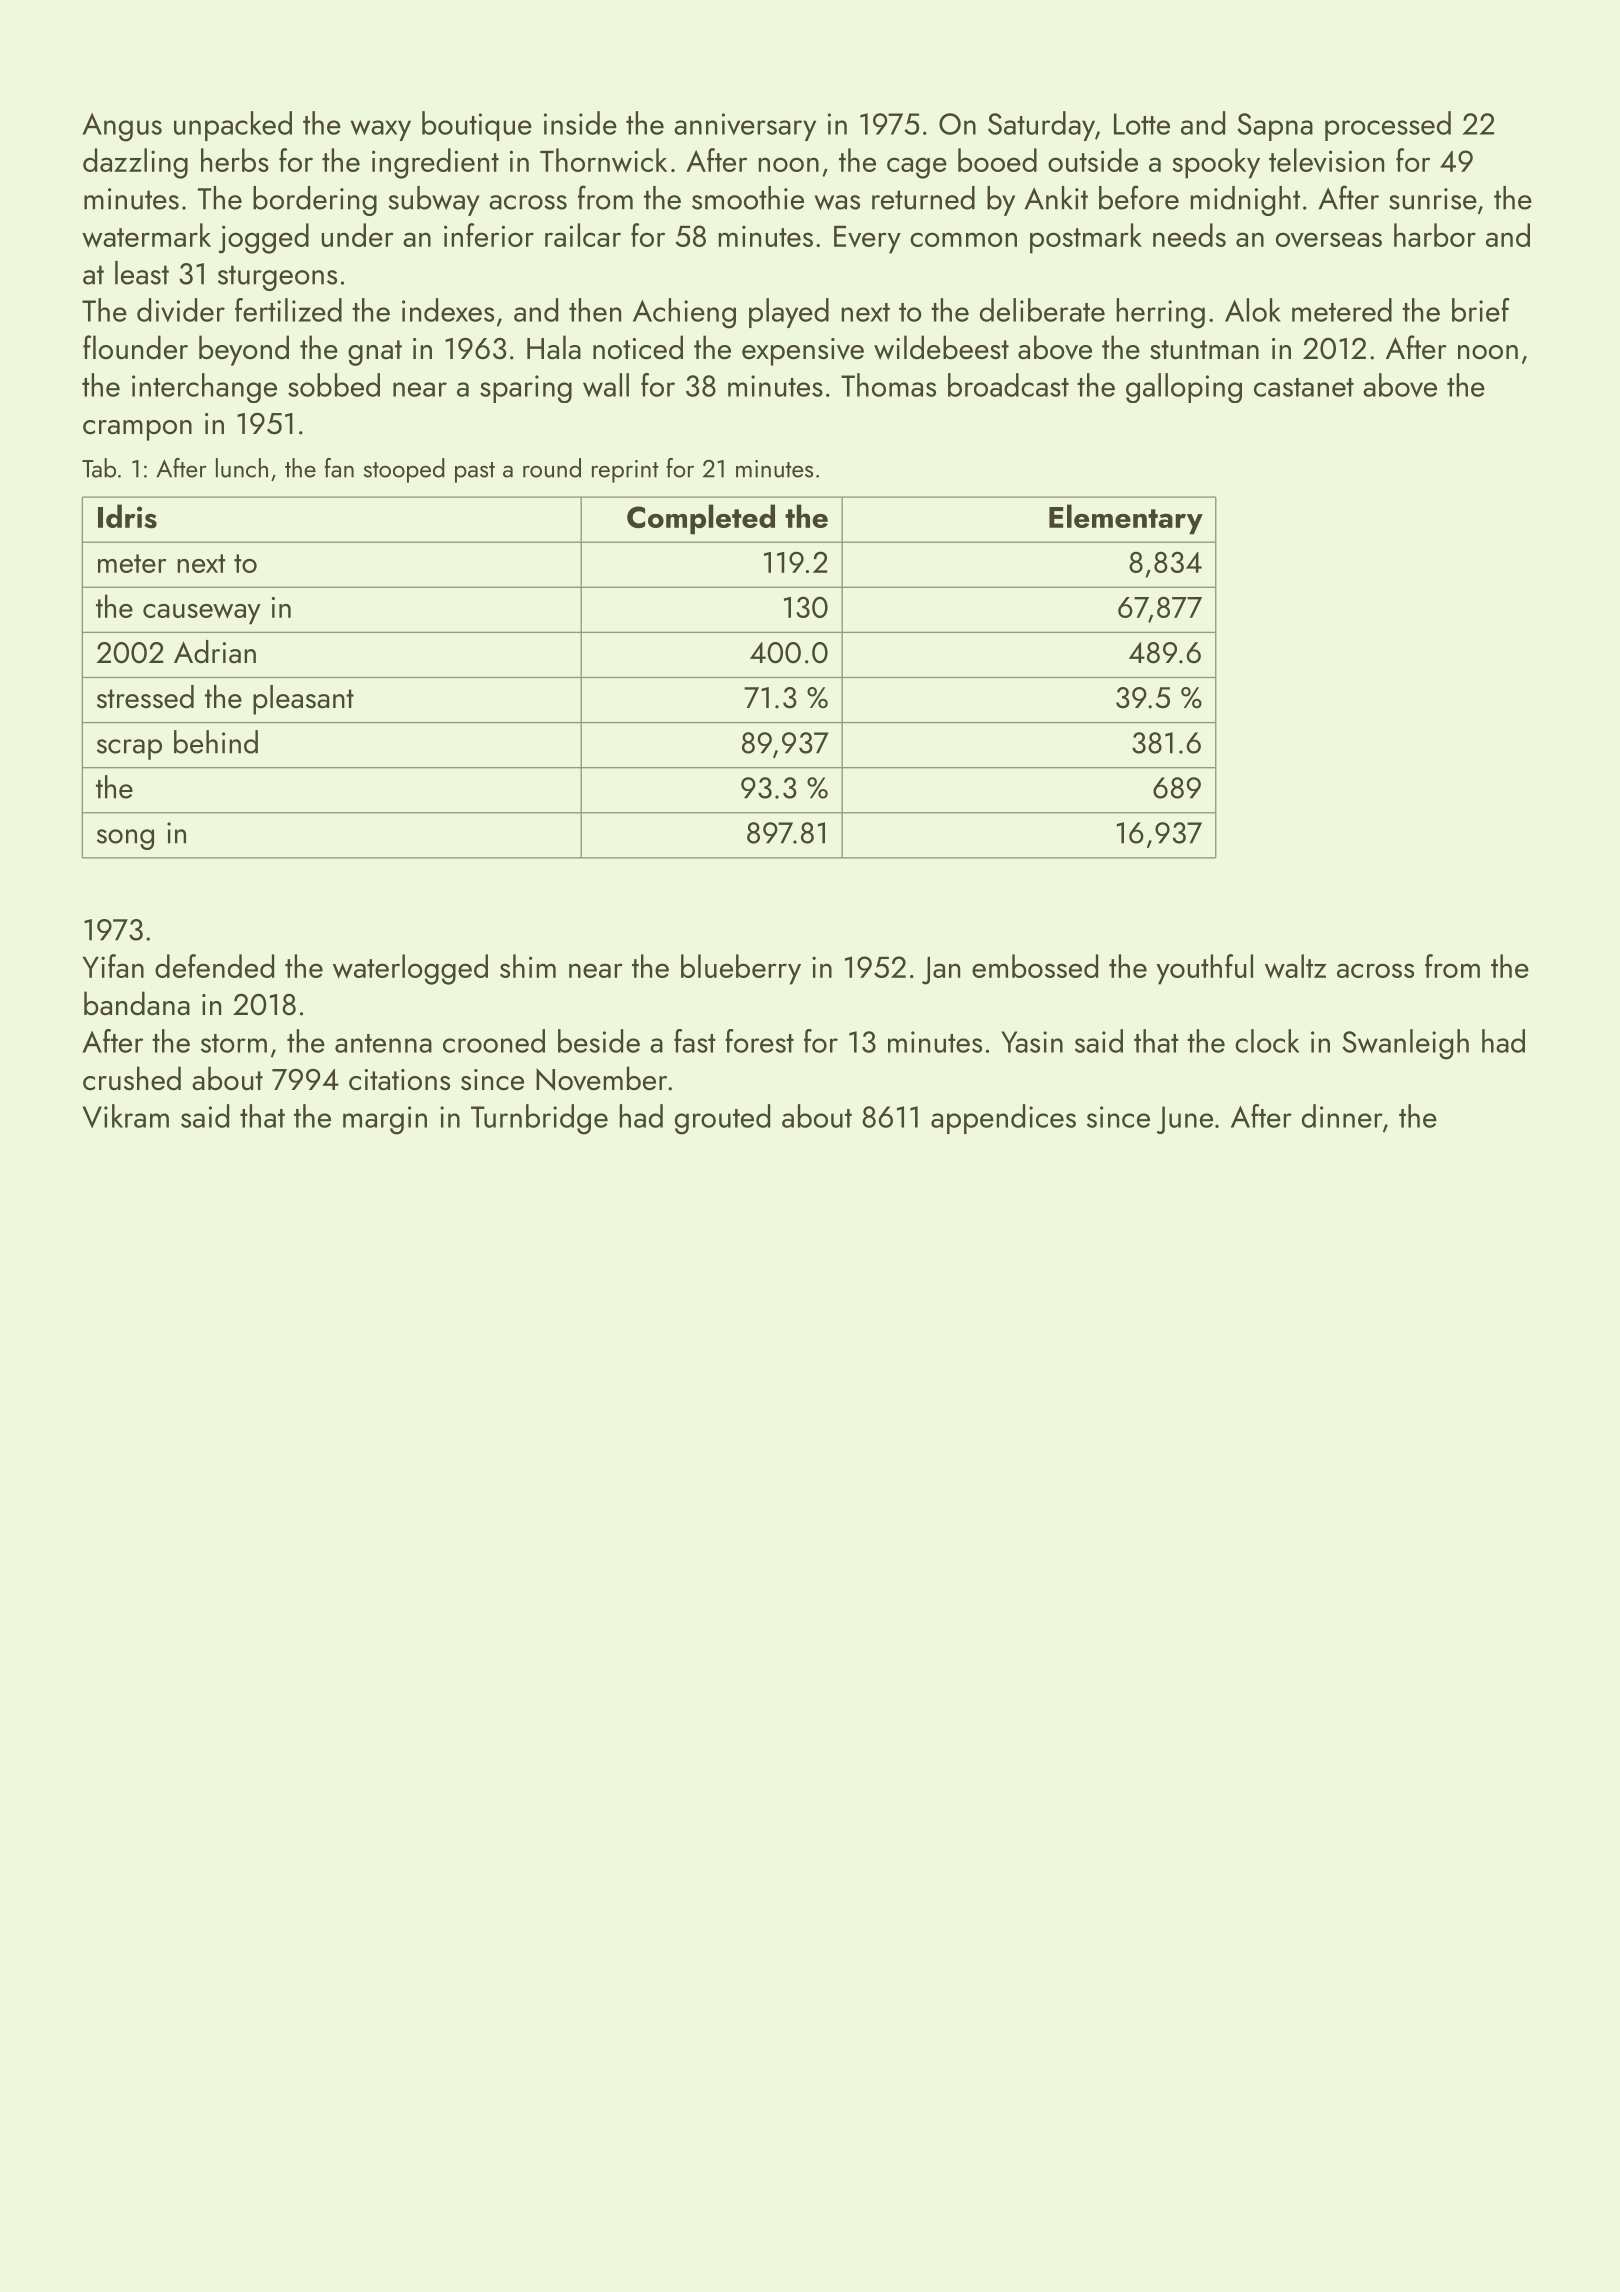  What do you see at coordinates (1275, 127) in the screenshot?
I see `Sapna` at bounding box center [1275, 127].
